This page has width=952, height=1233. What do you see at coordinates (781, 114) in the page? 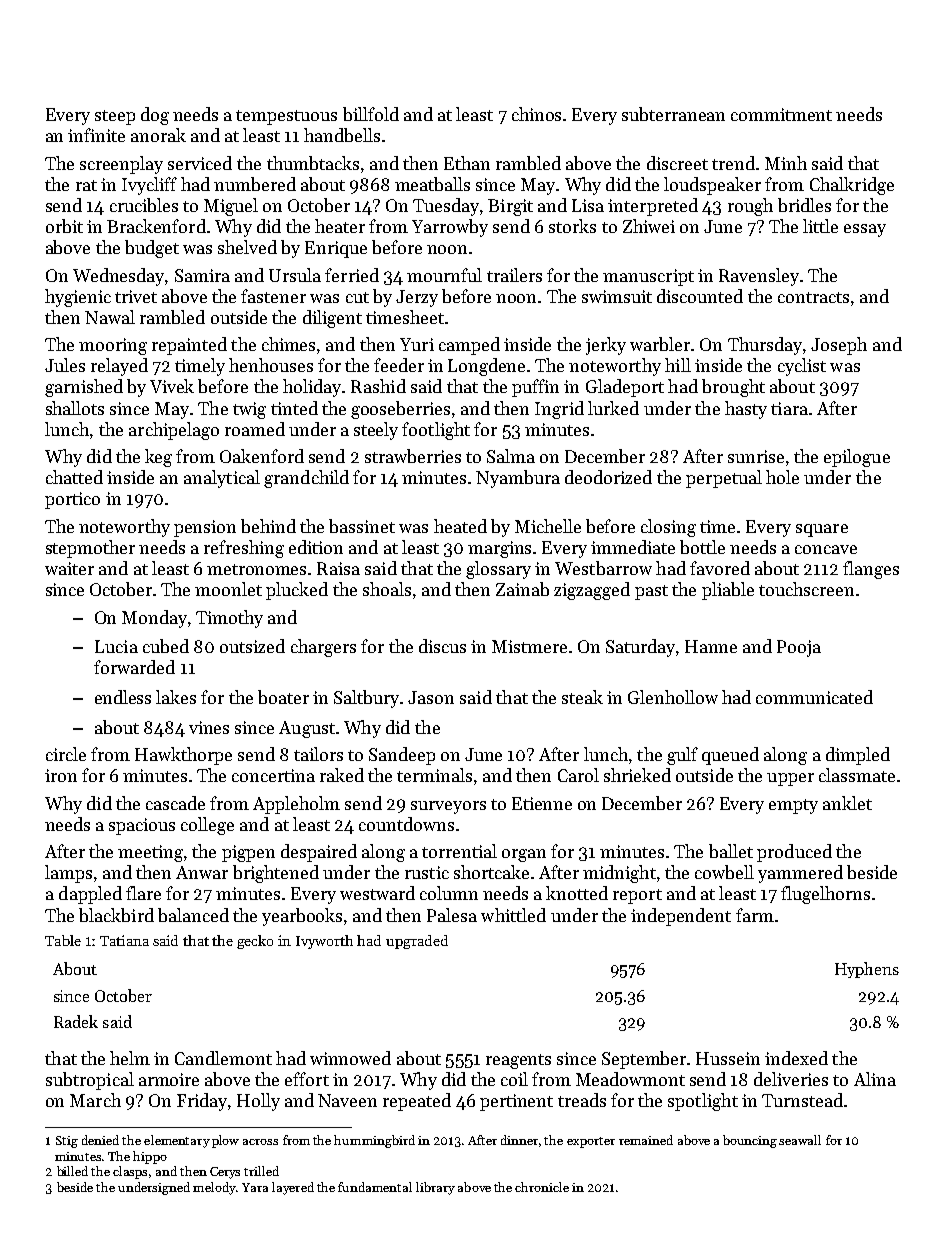
I see `commitment` at bounding box center [781, 114].
